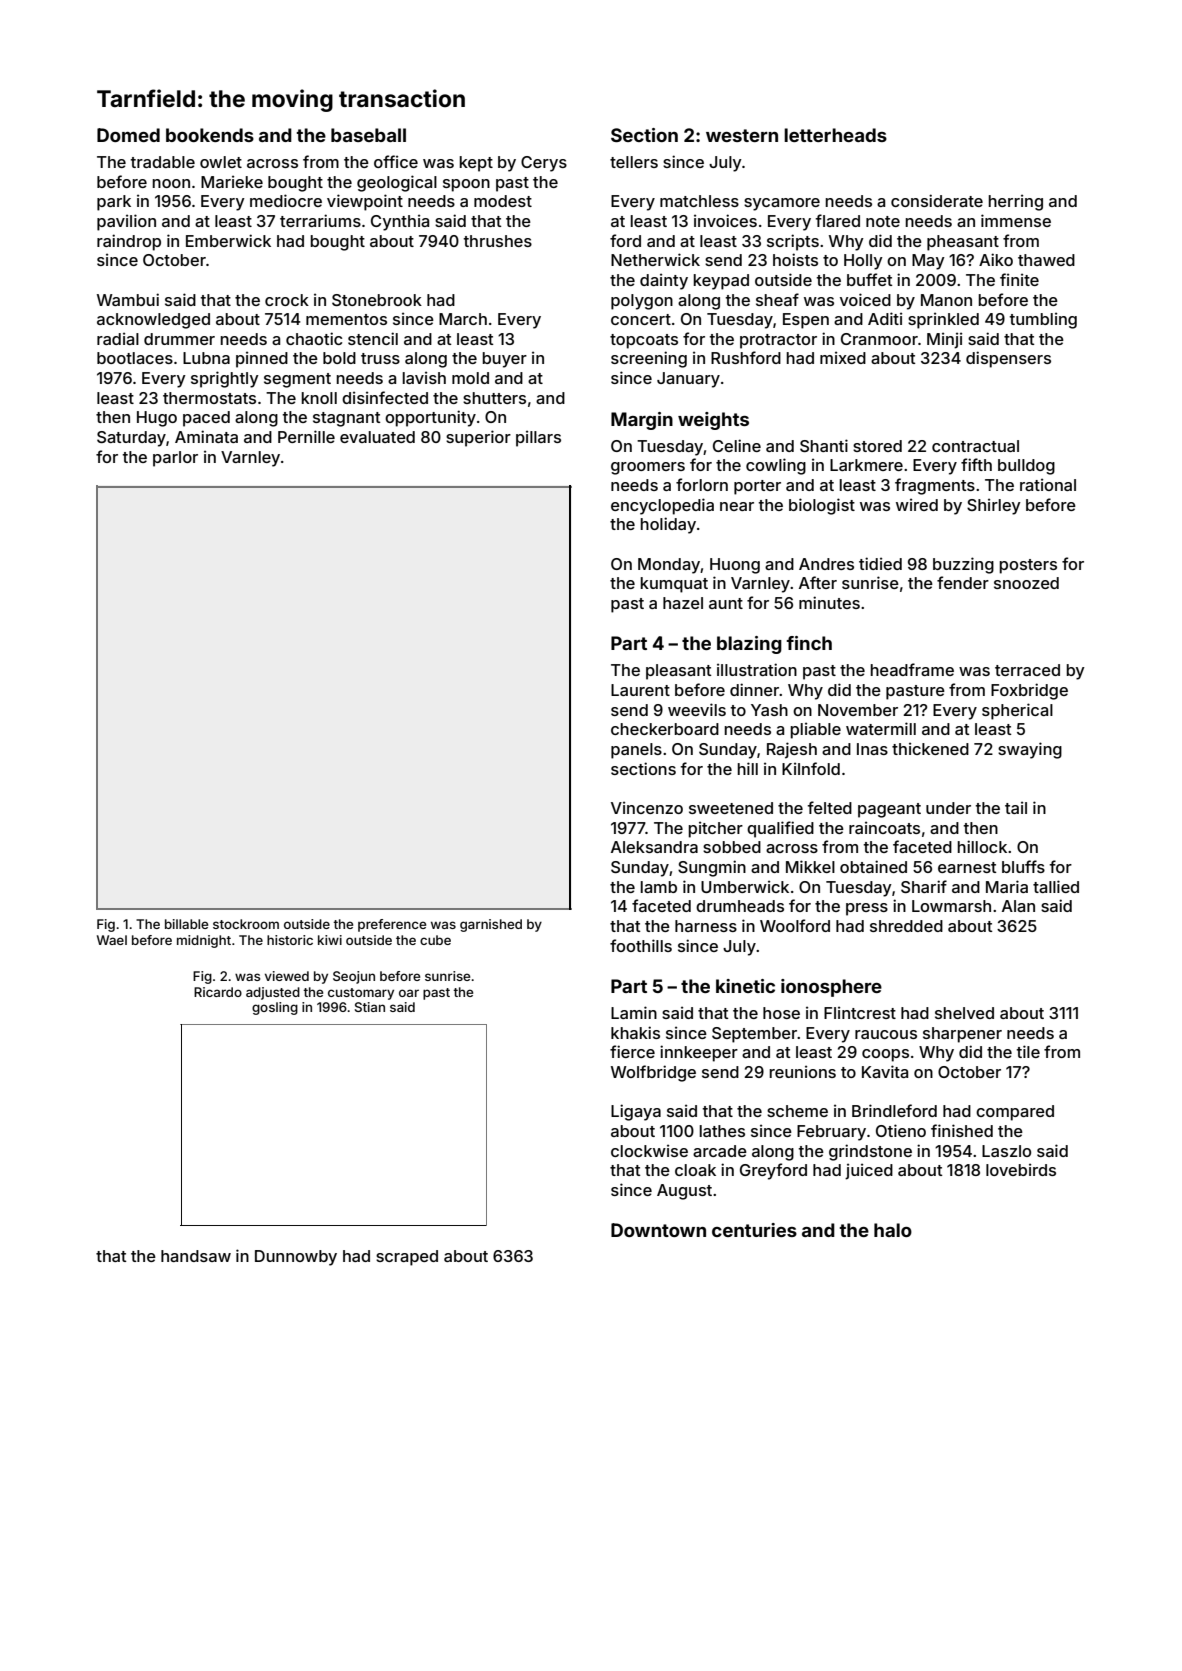 This image has height=1671, width=1182. What do you see at coordinates (879, 339) in the image?
I see `Cranmoor` at bounding box center [879, 339].
